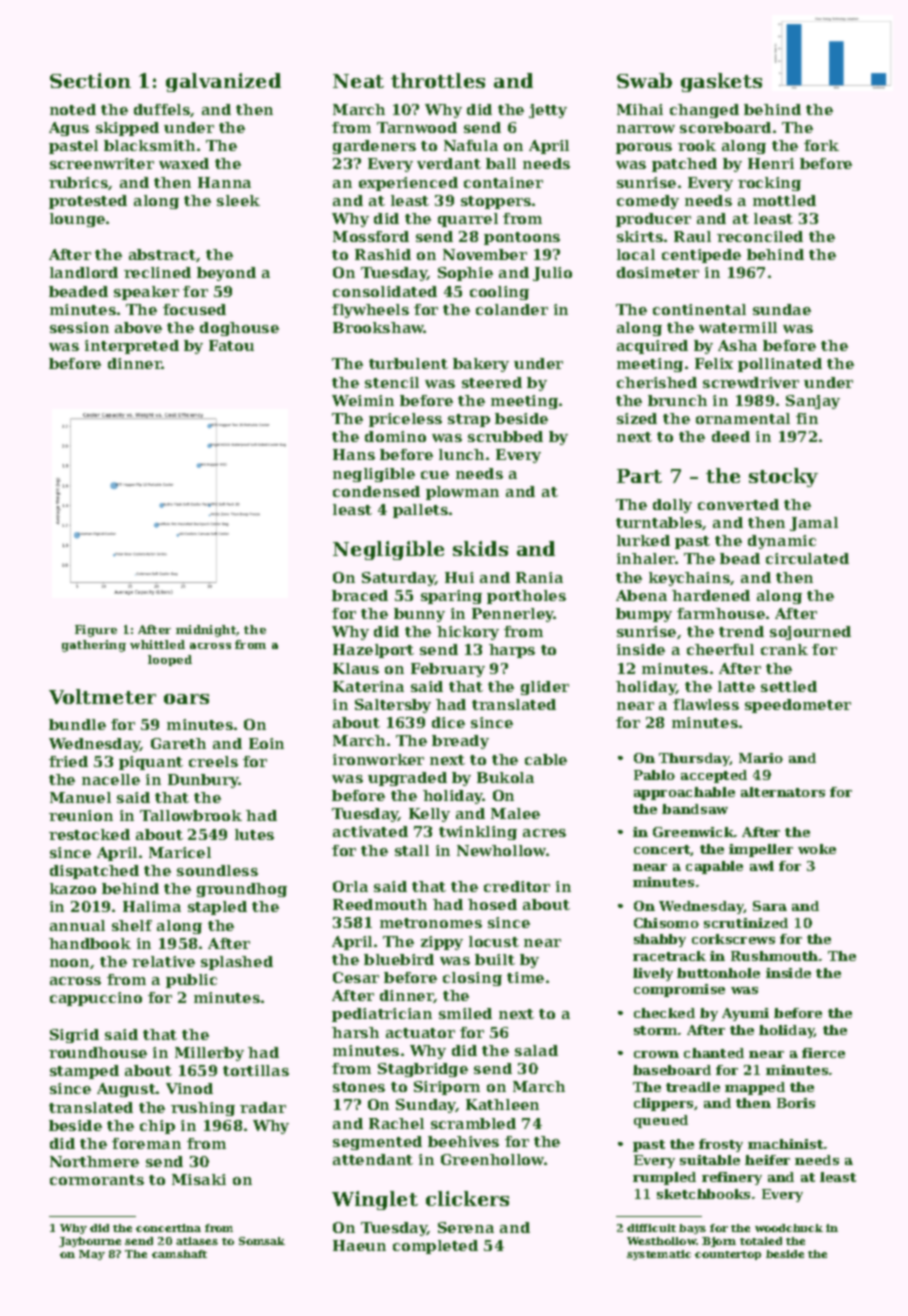 The height and width of the screenshot is (1316, 908). Describe the element at coordinates (90, 80) in the screenshot. I see `Section` at that location.
